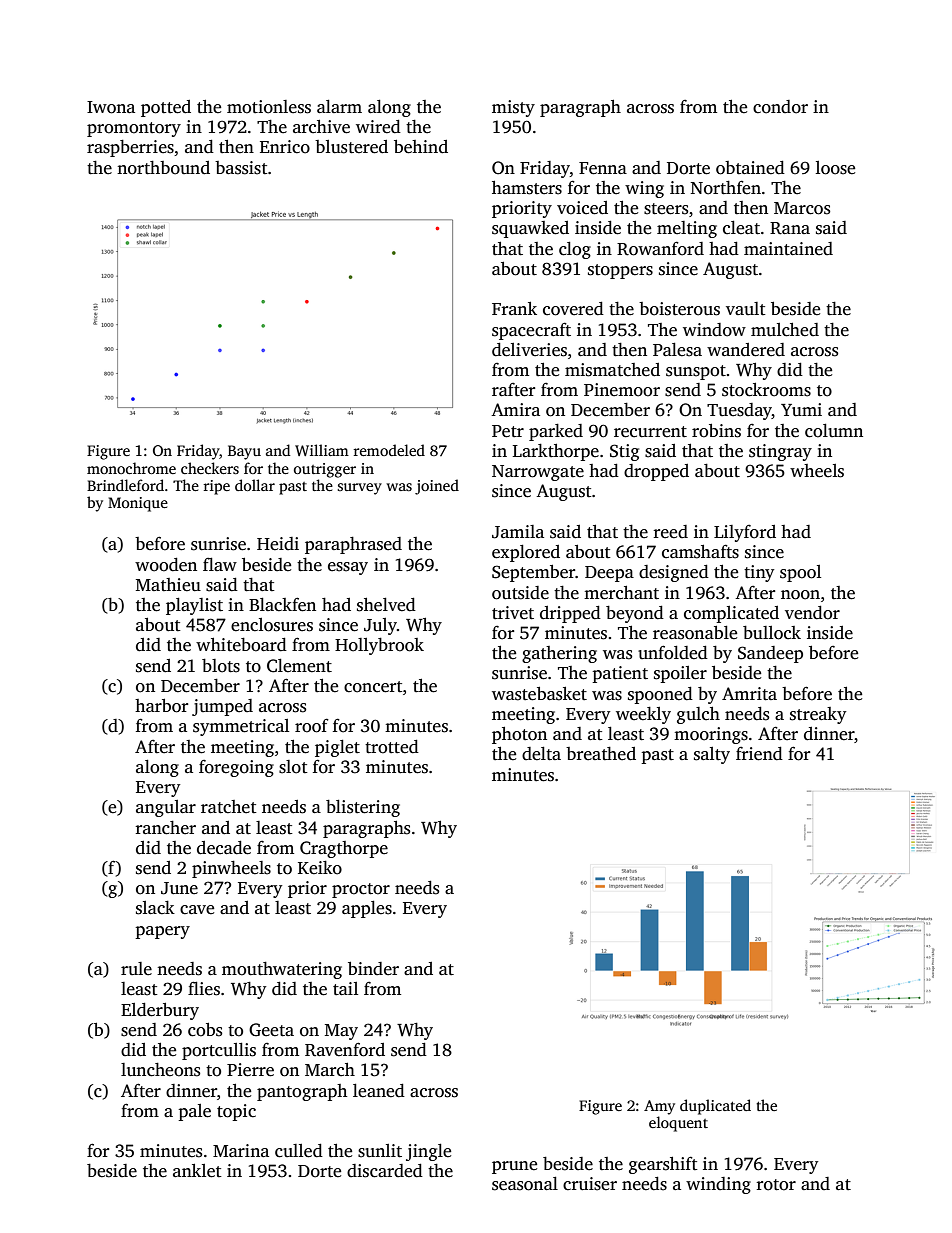 This image has width=952, height=1233. I want to click on winding, so click(718, 1185).
